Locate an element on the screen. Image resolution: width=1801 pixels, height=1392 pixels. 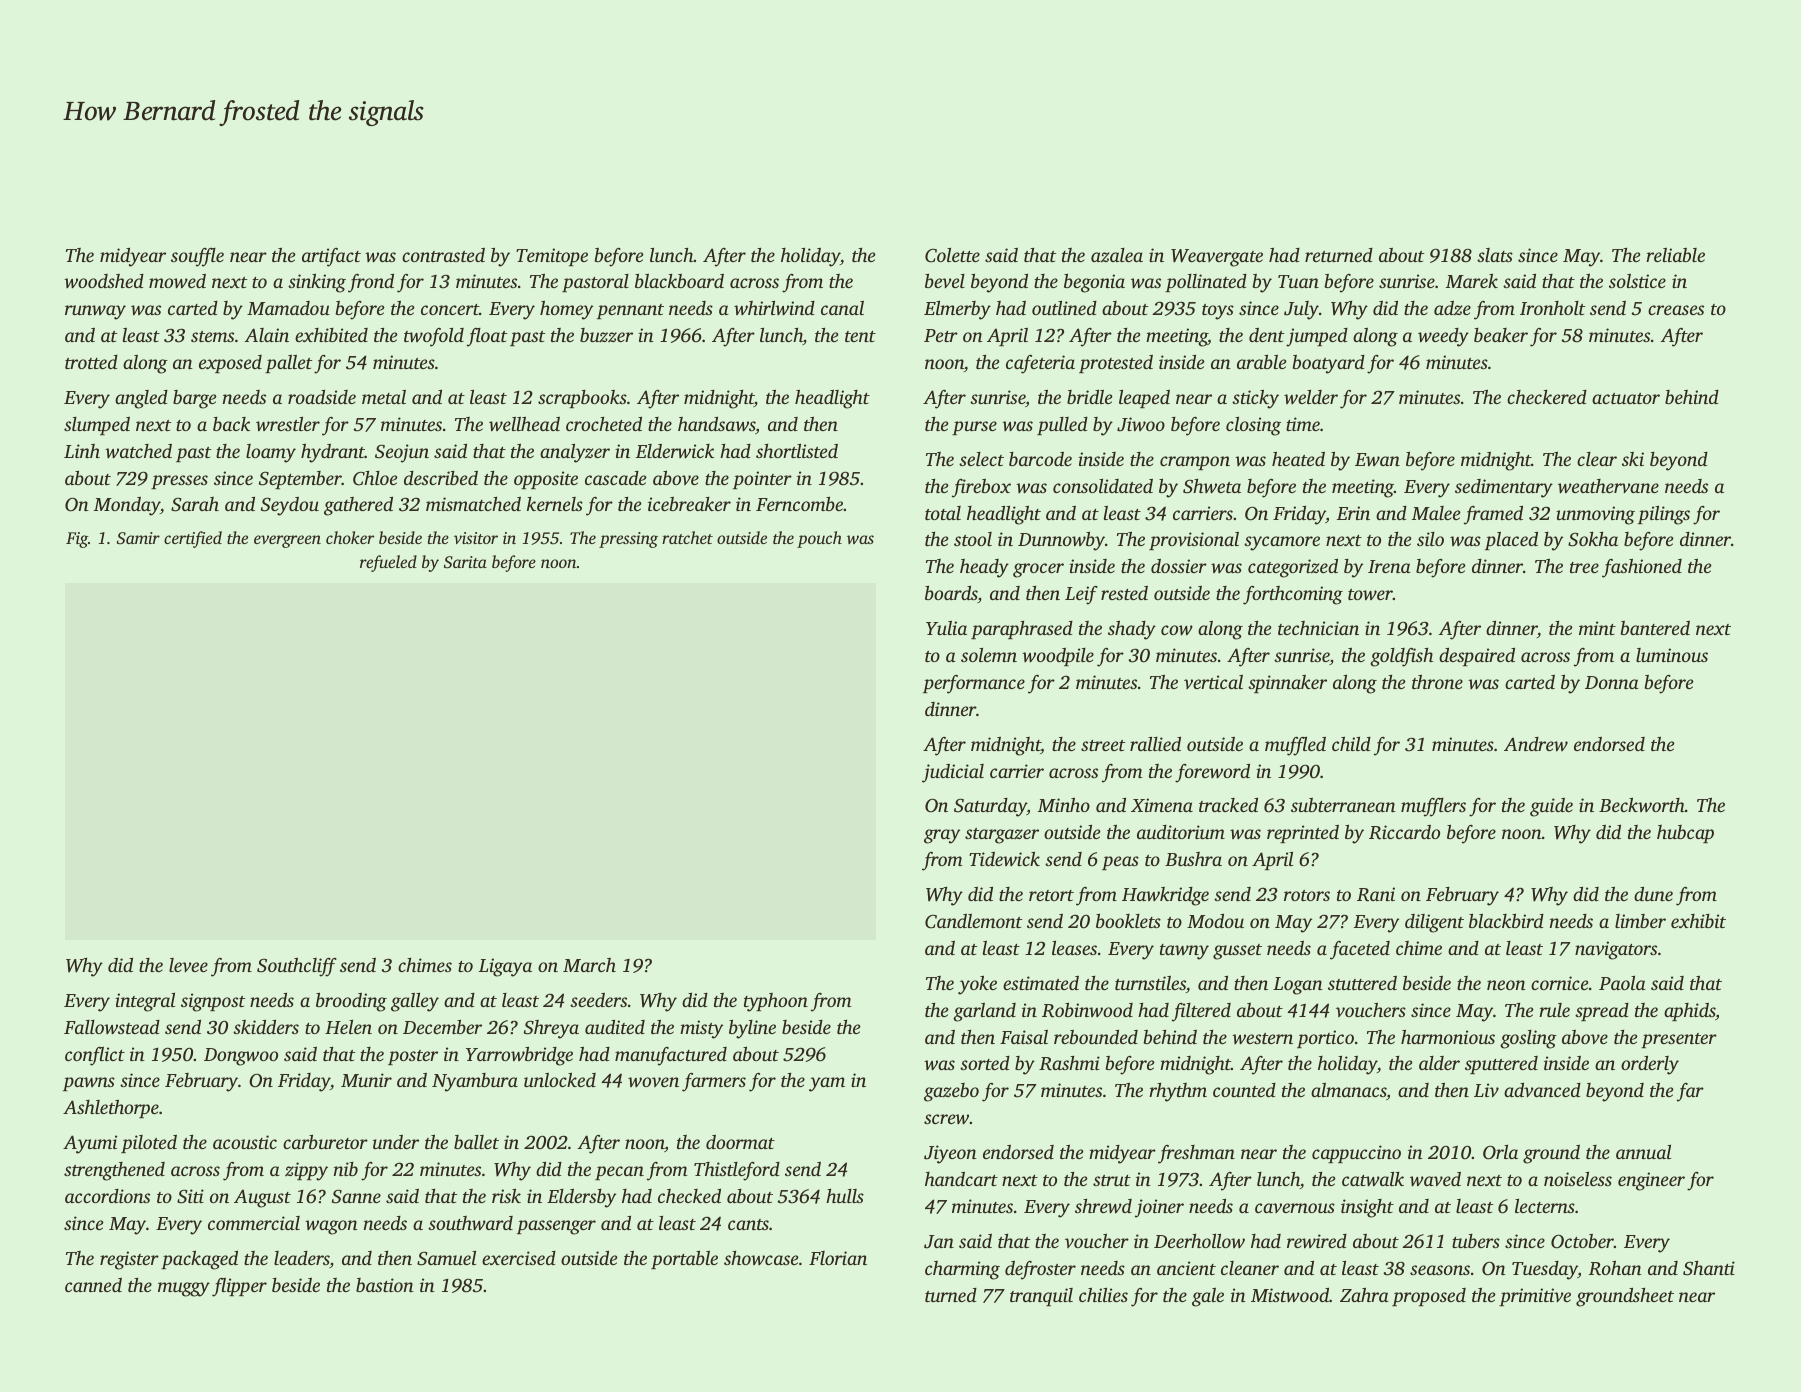
Donna is located at coordinates (1612, 682).
